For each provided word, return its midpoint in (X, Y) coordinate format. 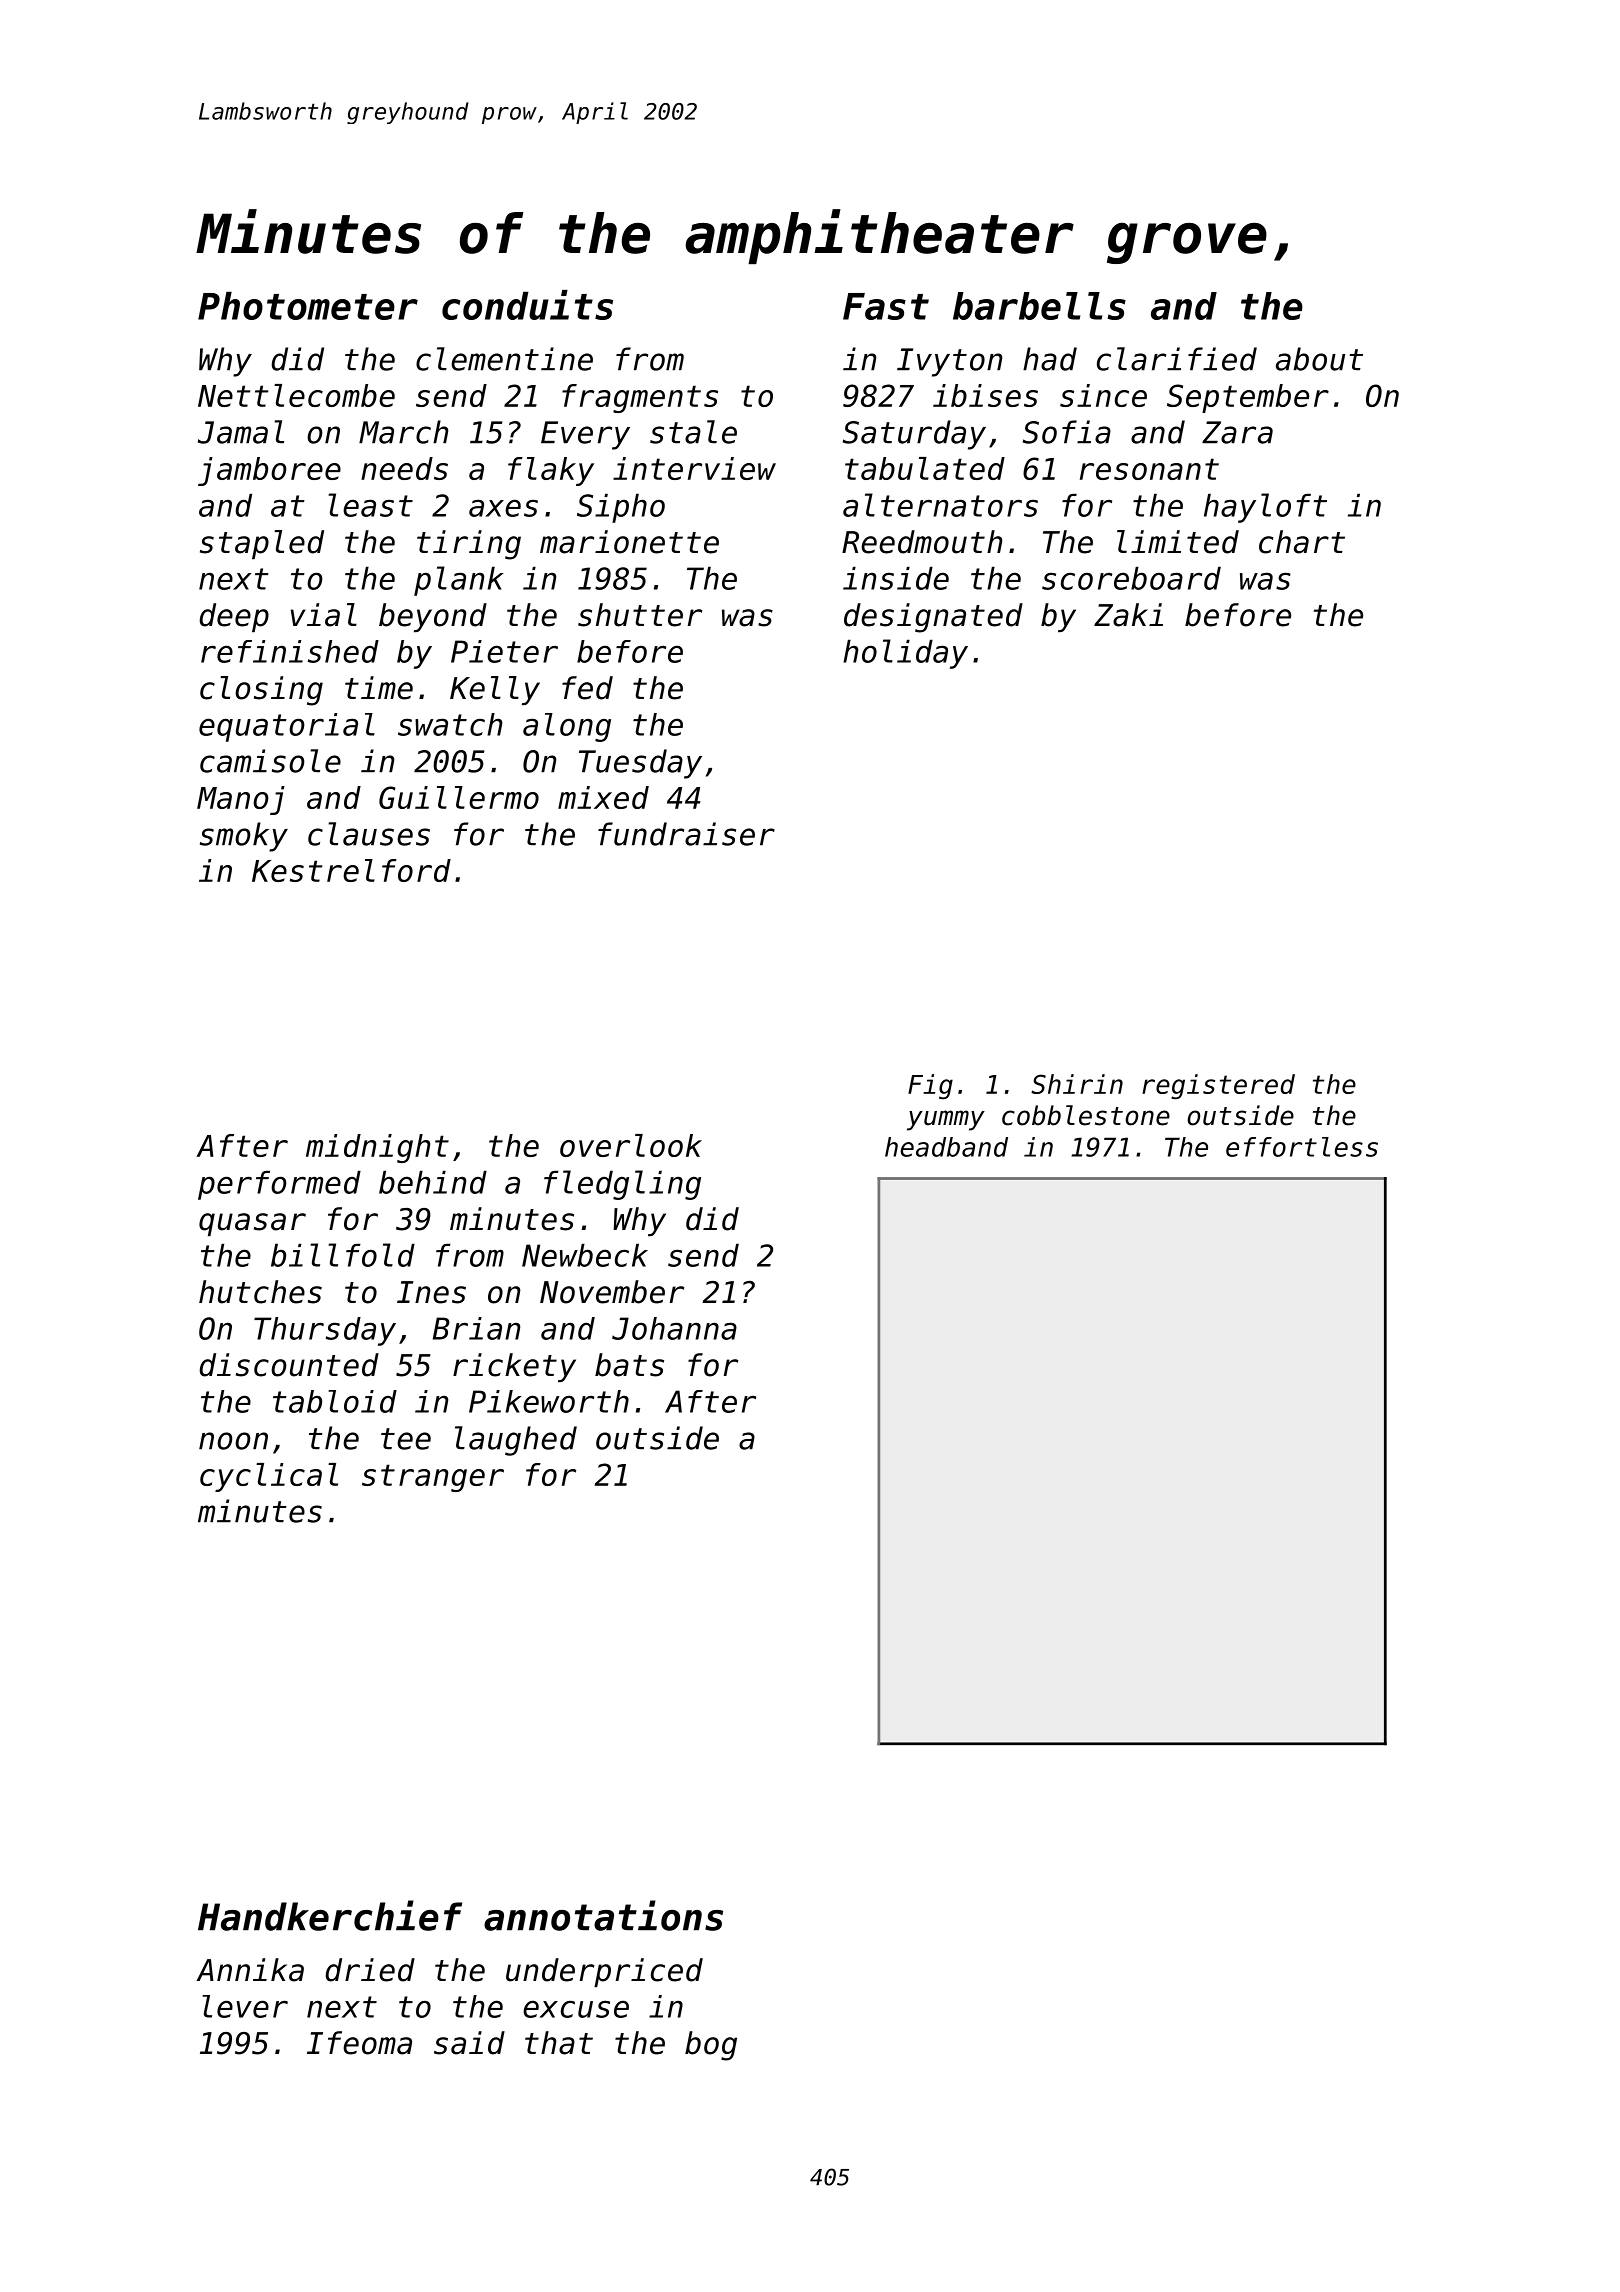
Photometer (308, 305)
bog (711, 2046)
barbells (1039, 306)
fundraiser (686, 834)
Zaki (1128, 615)
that (559, 2043)
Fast (886, 306)
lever (245, 2006)
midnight (377, 1148)
